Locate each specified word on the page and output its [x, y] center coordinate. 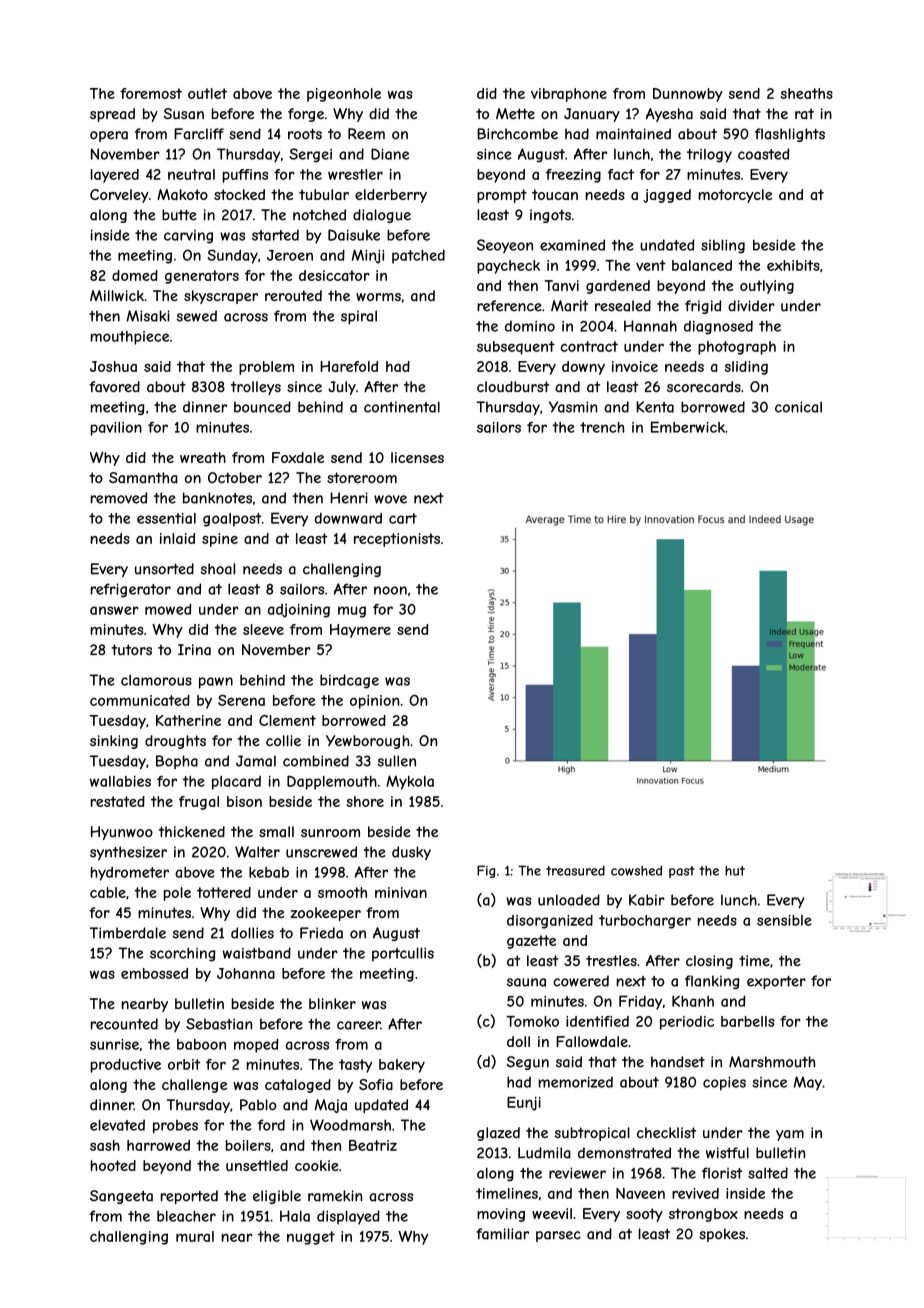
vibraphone [569, 95]
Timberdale [128, 933]
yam [790, 1135]
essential [166, 518]
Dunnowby [688, 95]
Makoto [182, 194]
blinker [332, 1003]
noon [390, 590]
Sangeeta [121, 1197]
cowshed [636, 870]
